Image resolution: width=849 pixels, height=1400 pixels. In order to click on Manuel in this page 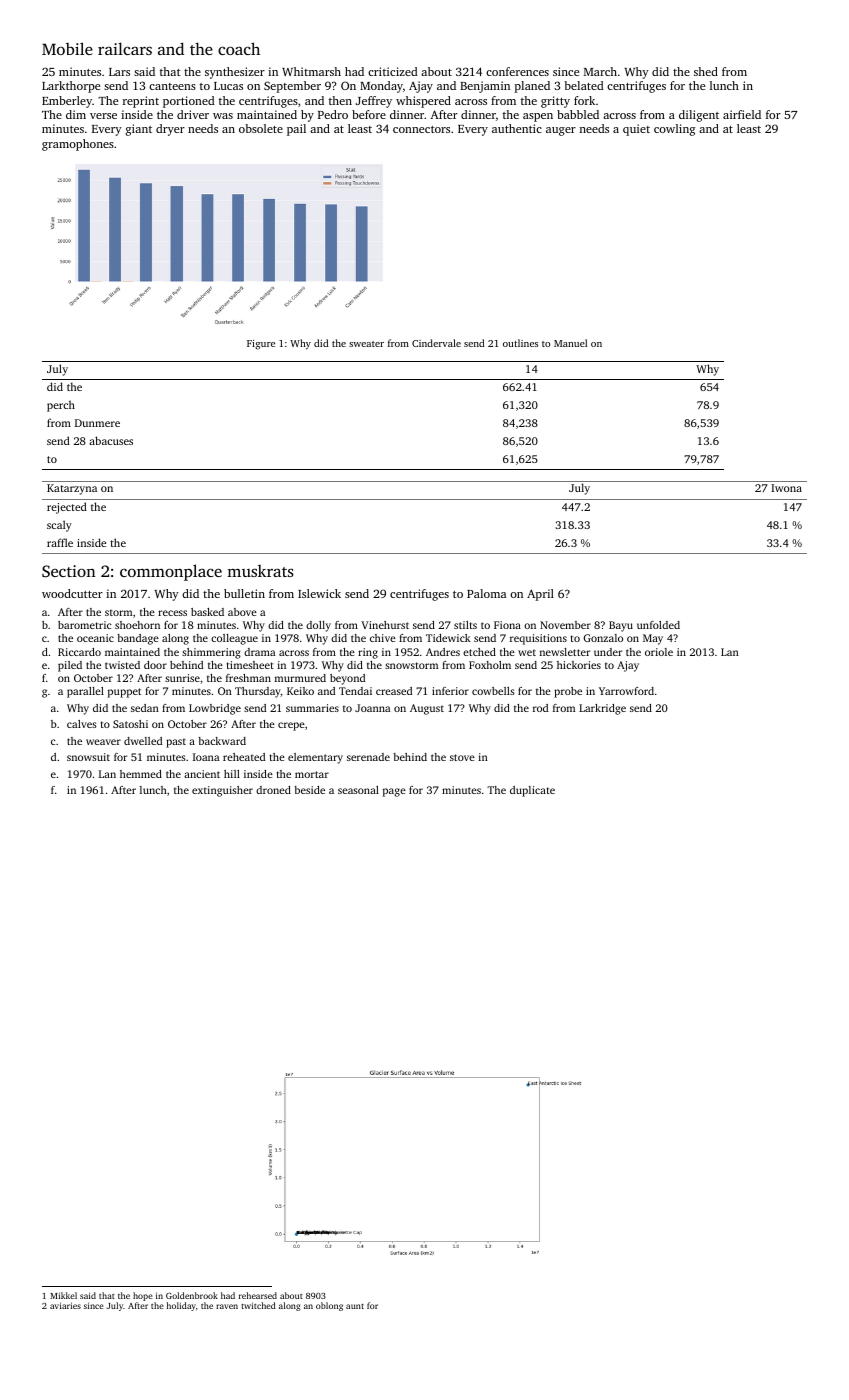, I will do `click(570, 343)`.
